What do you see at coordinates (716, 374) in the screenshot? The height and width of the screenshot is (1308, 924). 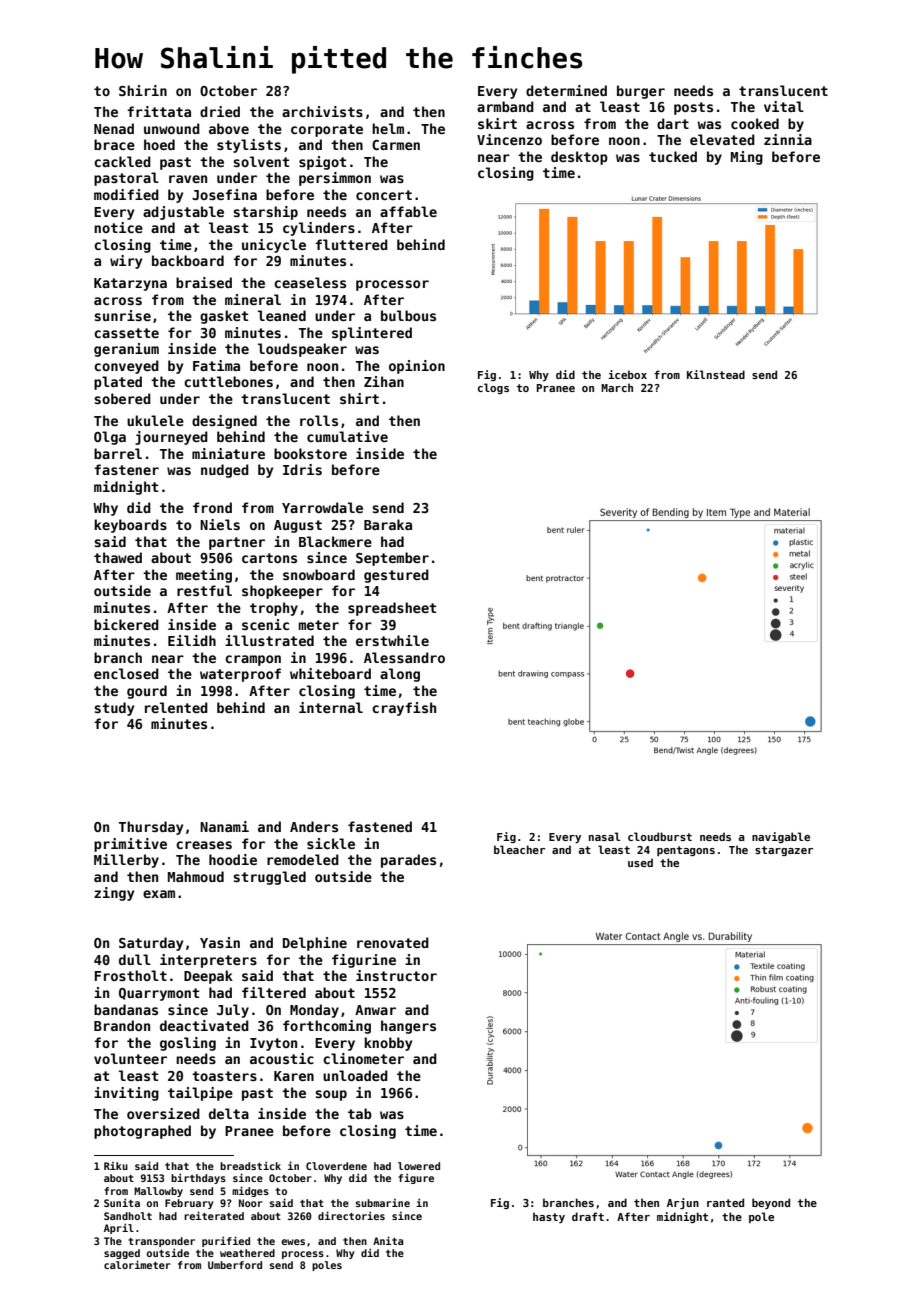 I see `Kilnstead` at bounding box center [716, 374].
